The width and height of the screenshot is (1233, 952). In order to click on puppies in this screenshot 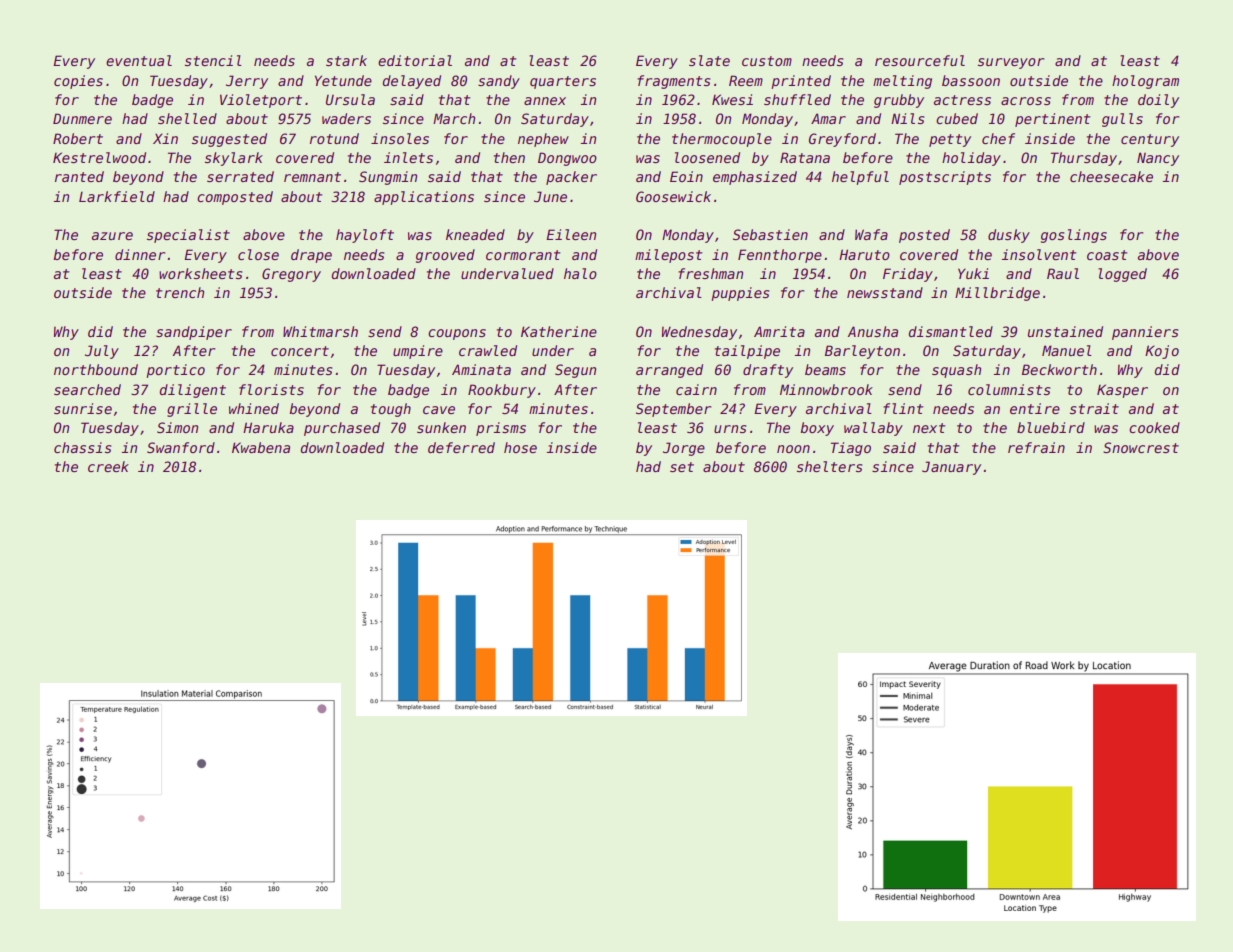, I will do `click(740, 294)`.
